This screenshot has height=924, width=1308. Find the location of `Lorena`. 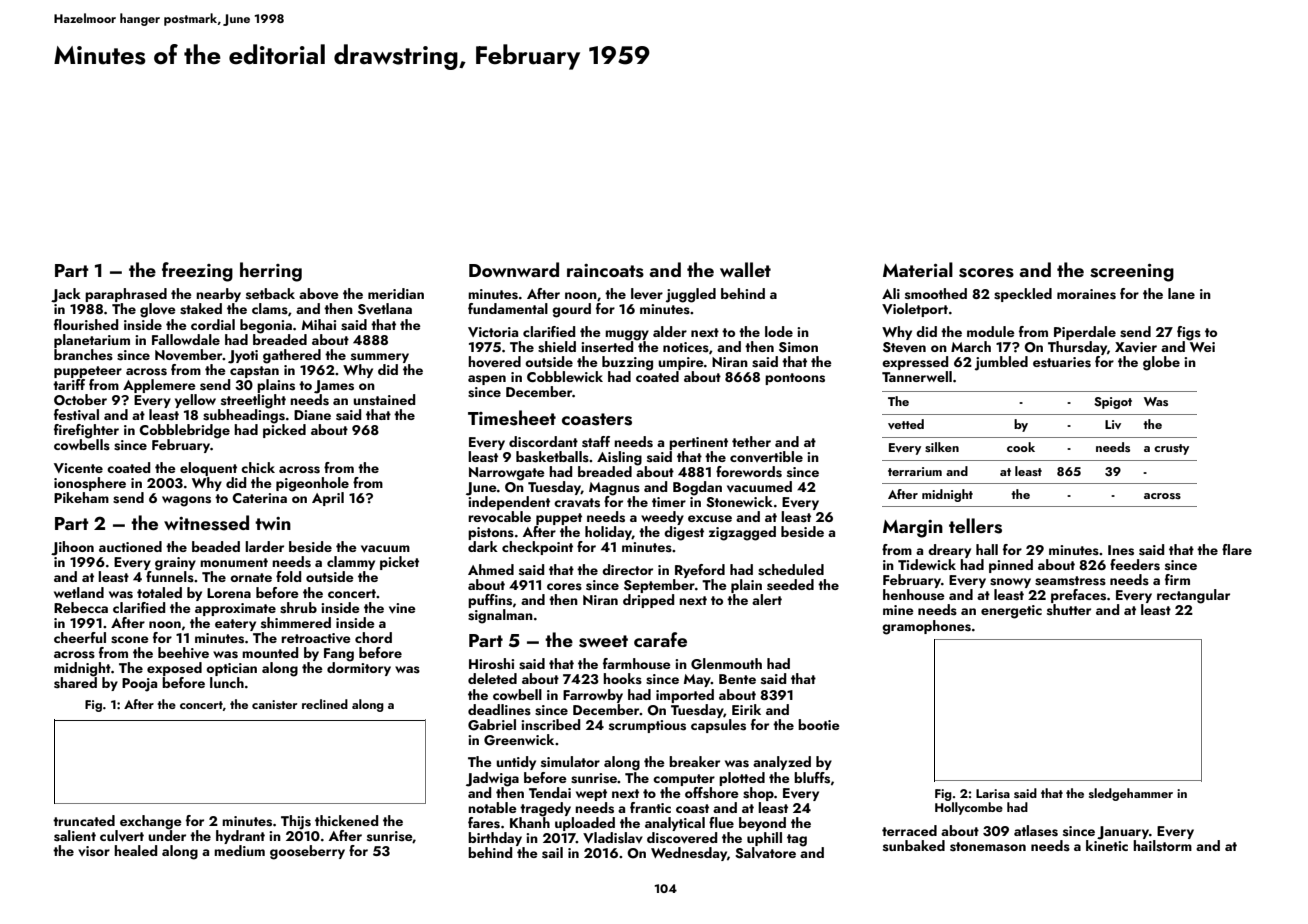

Lorena is located at coordinates (229, 593).
